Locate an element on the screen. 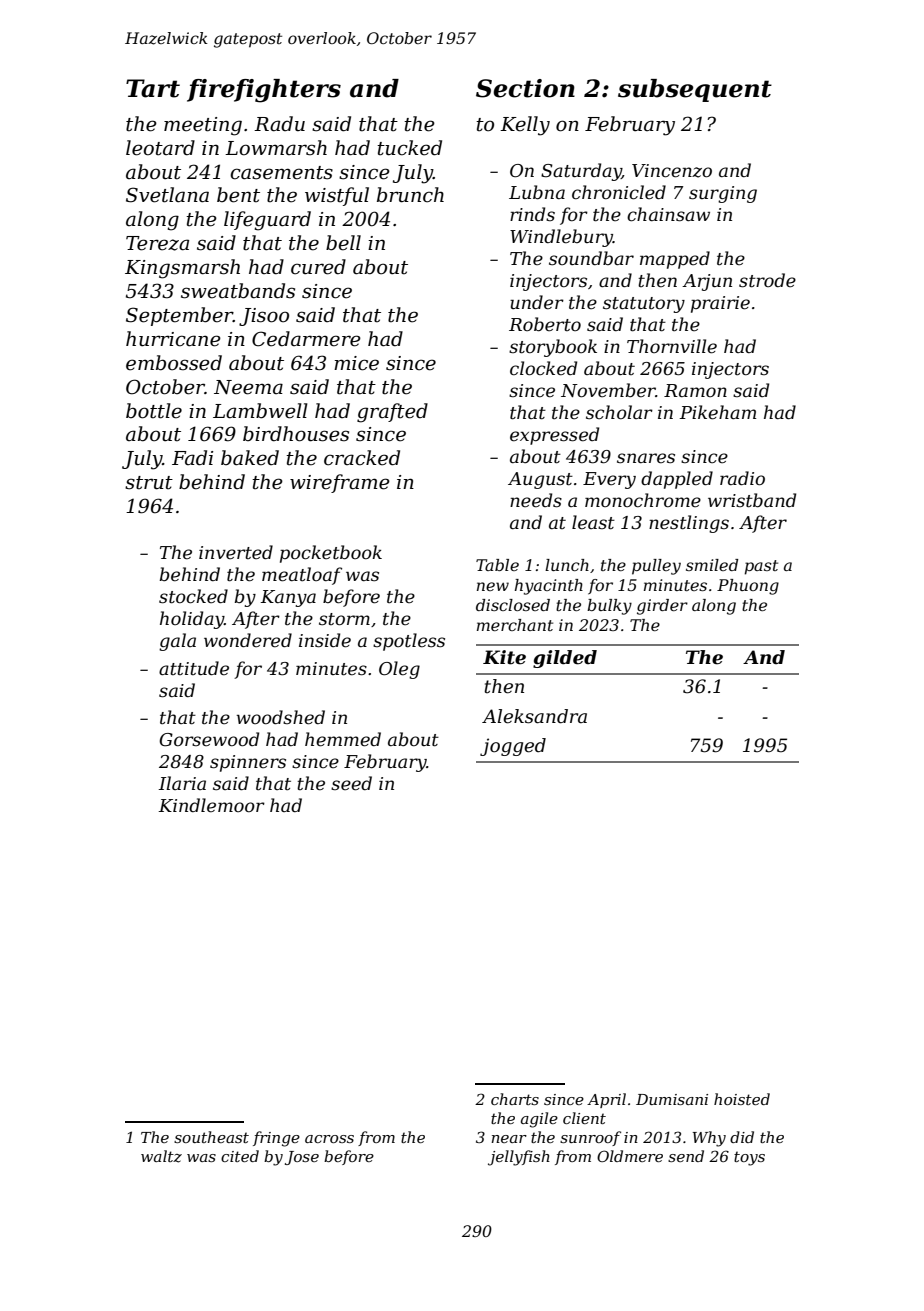 The image size is (924, 1311). Dumisani is located at coordinates (672, 1099).
